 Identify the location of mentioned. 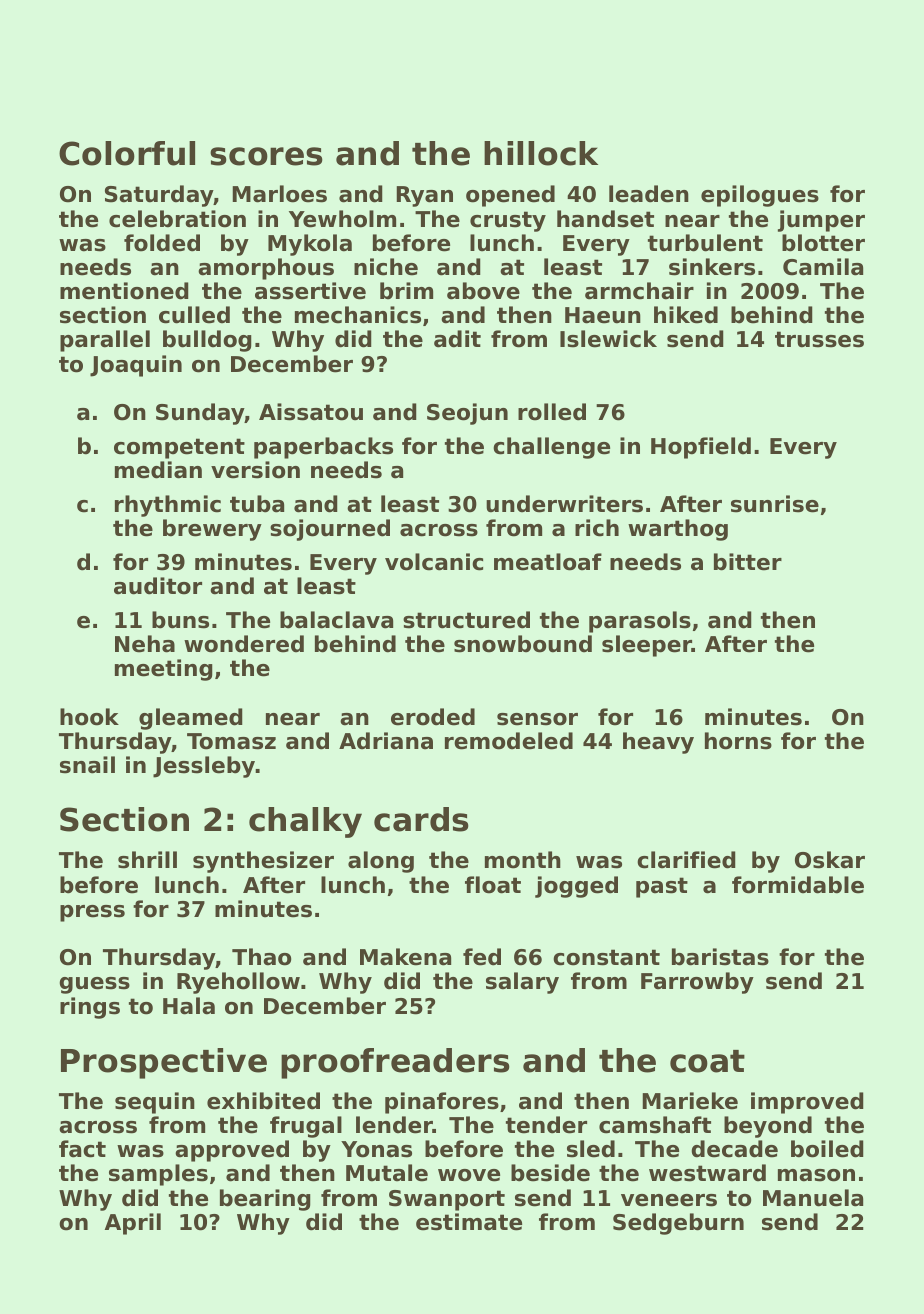
(124, 291).
